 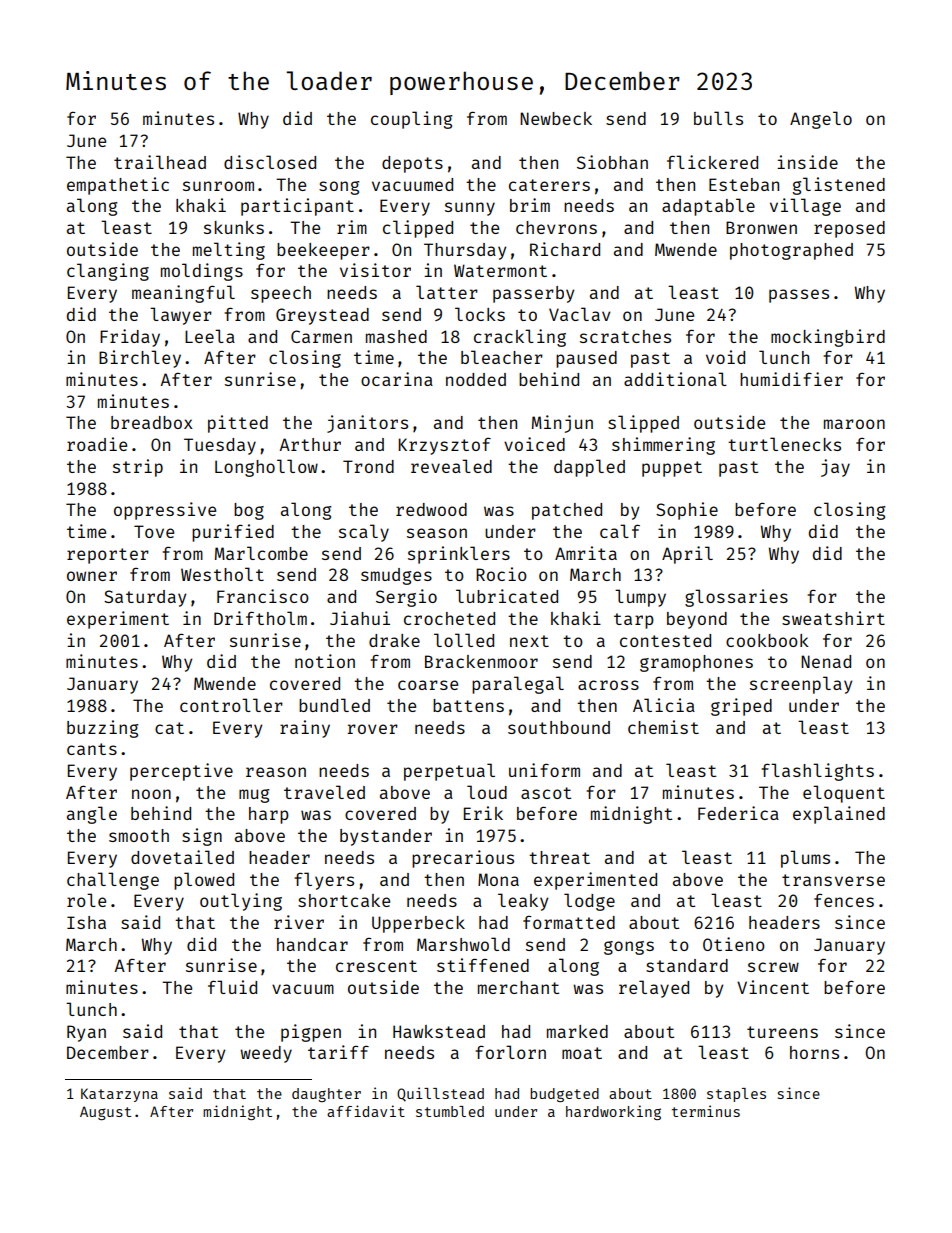 I want to click on precarious, so click(x=463, y=859).
